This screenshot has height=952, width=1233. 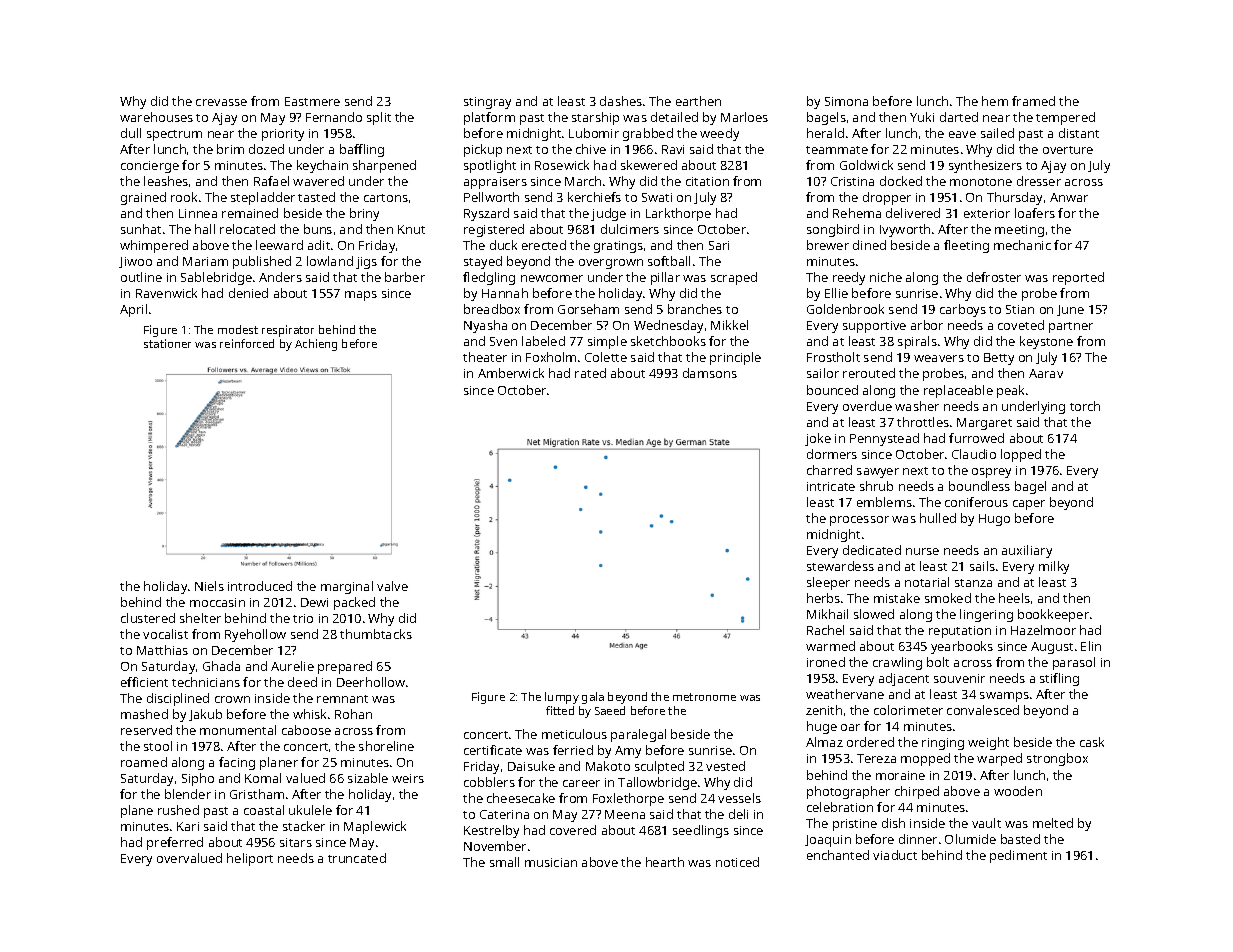 I want to click on sharpened, so click(x=384, y=166).
